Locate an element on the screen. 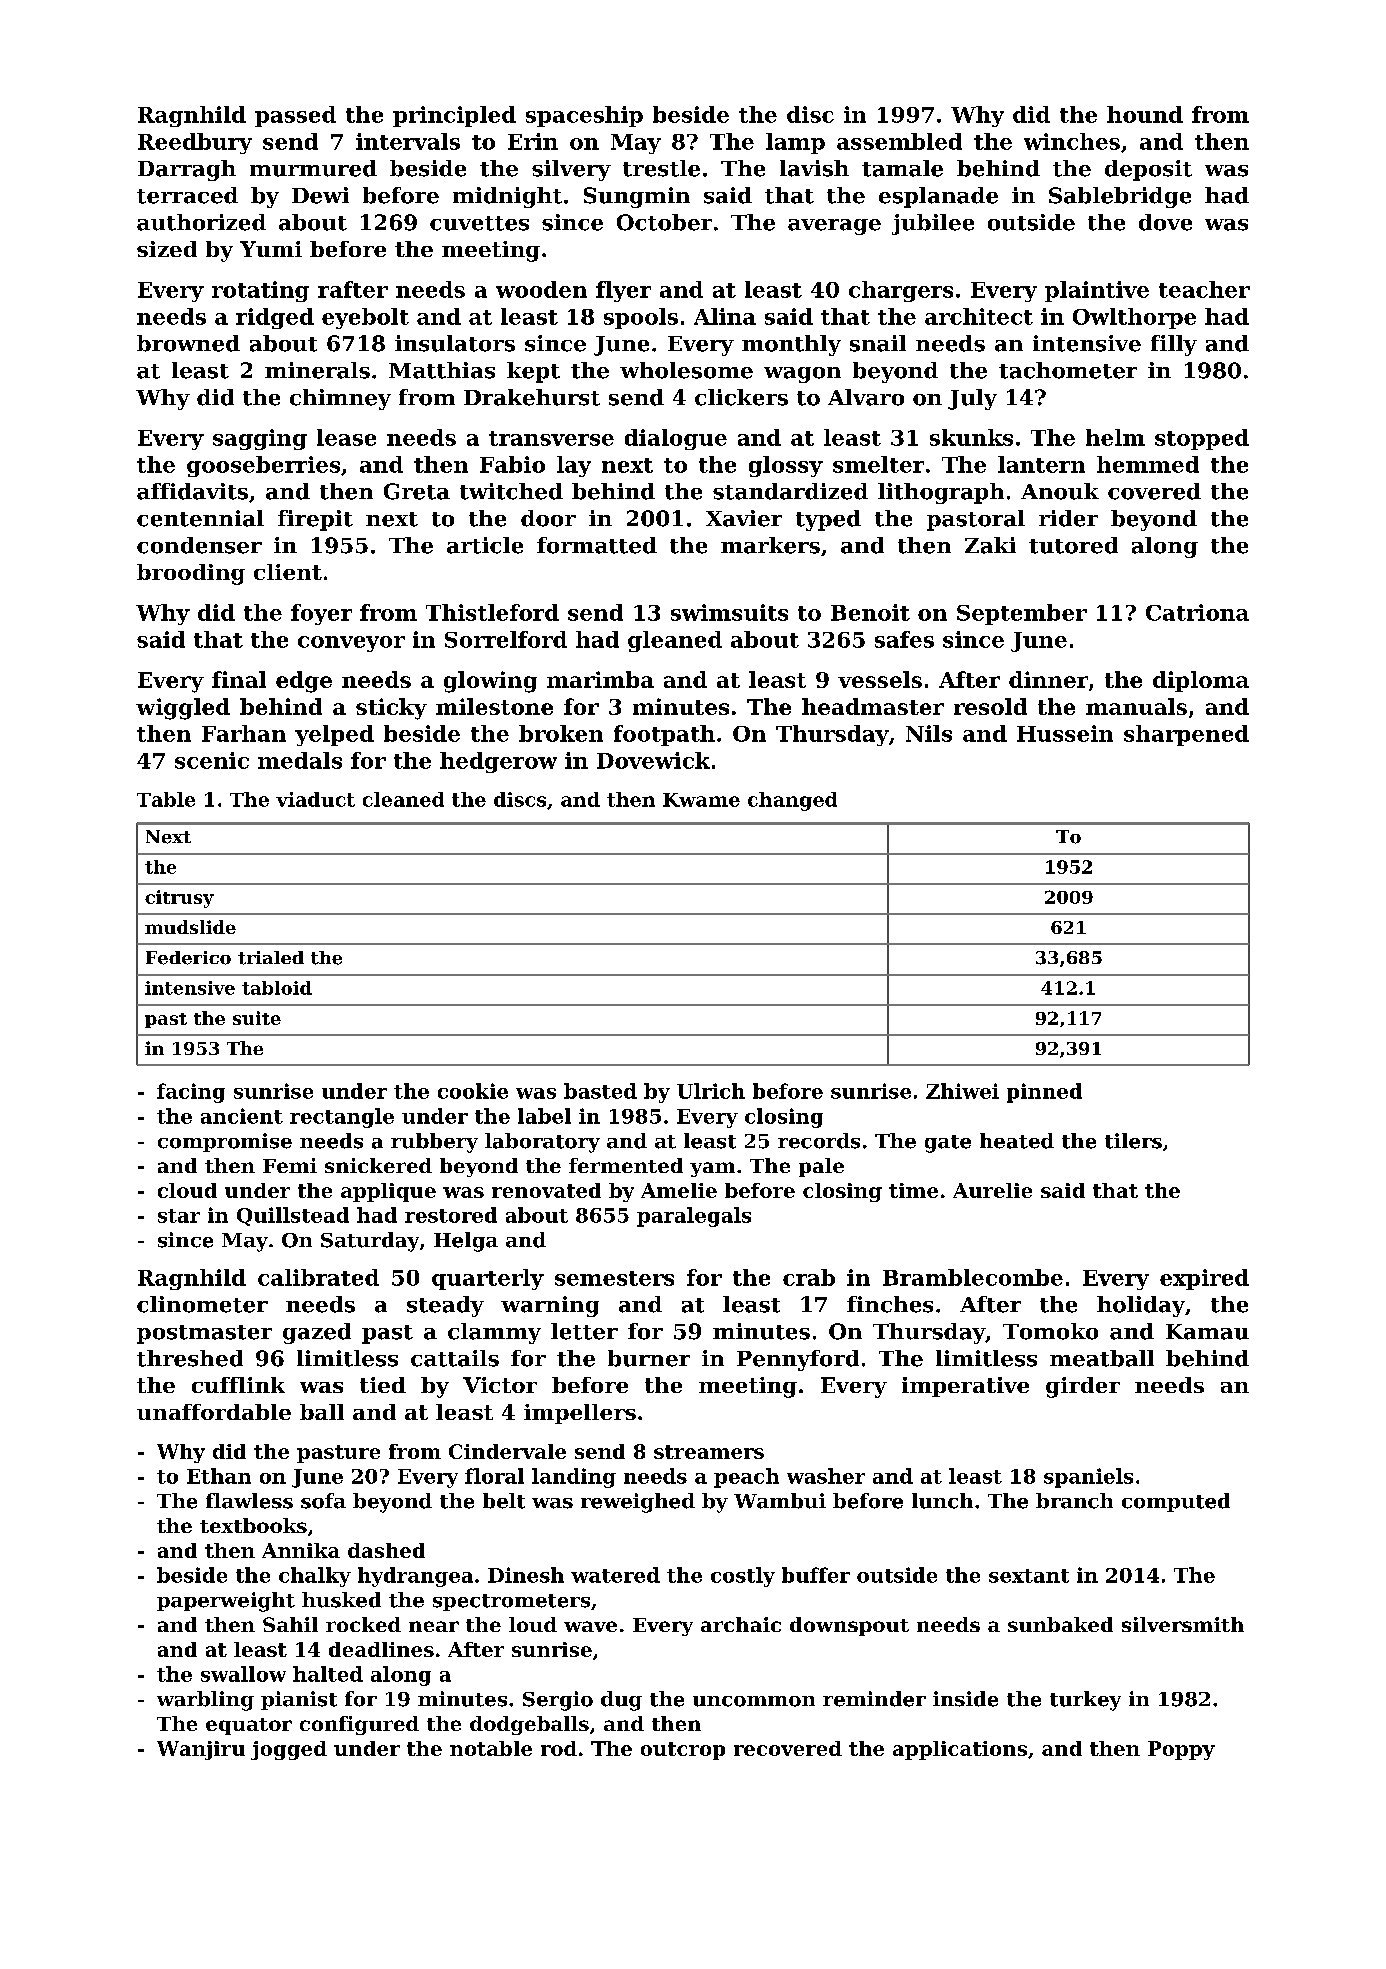  Hussein is located at coordinates (1065, 733).
